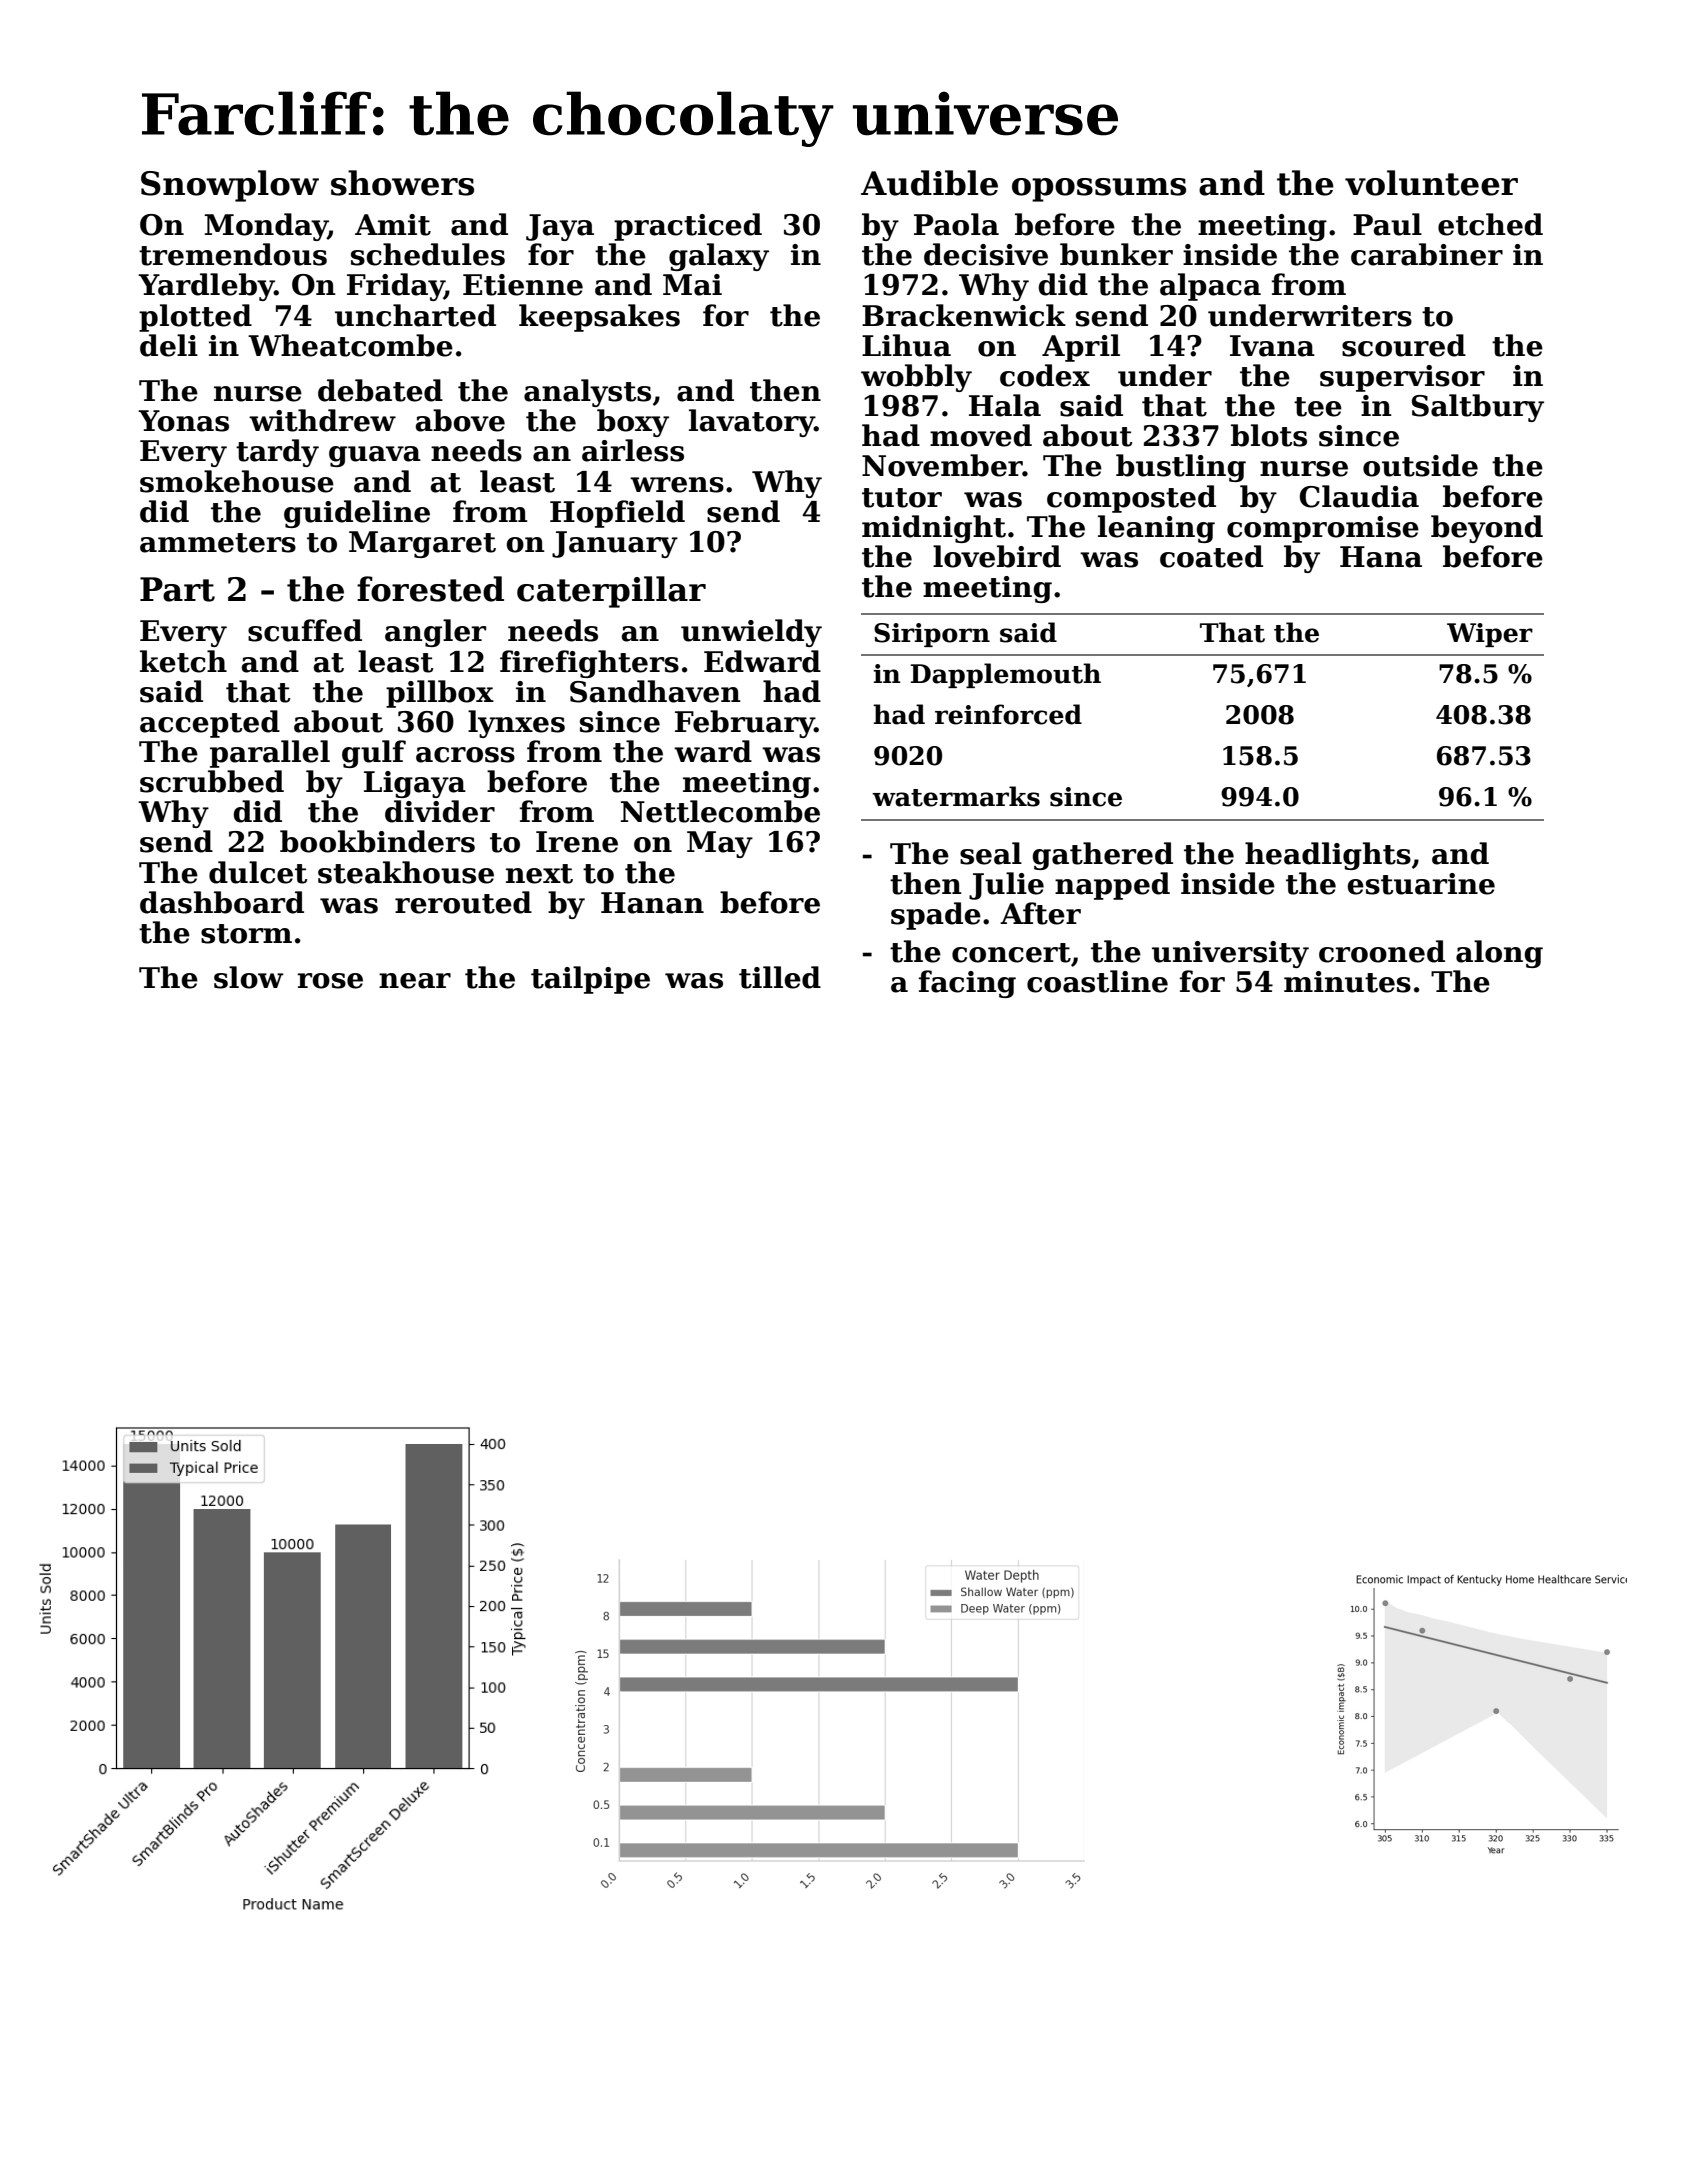  What do you see at coordinates (222, 902) in the screenshot?
I see `dashboard` at bounding box center [222, 902].
